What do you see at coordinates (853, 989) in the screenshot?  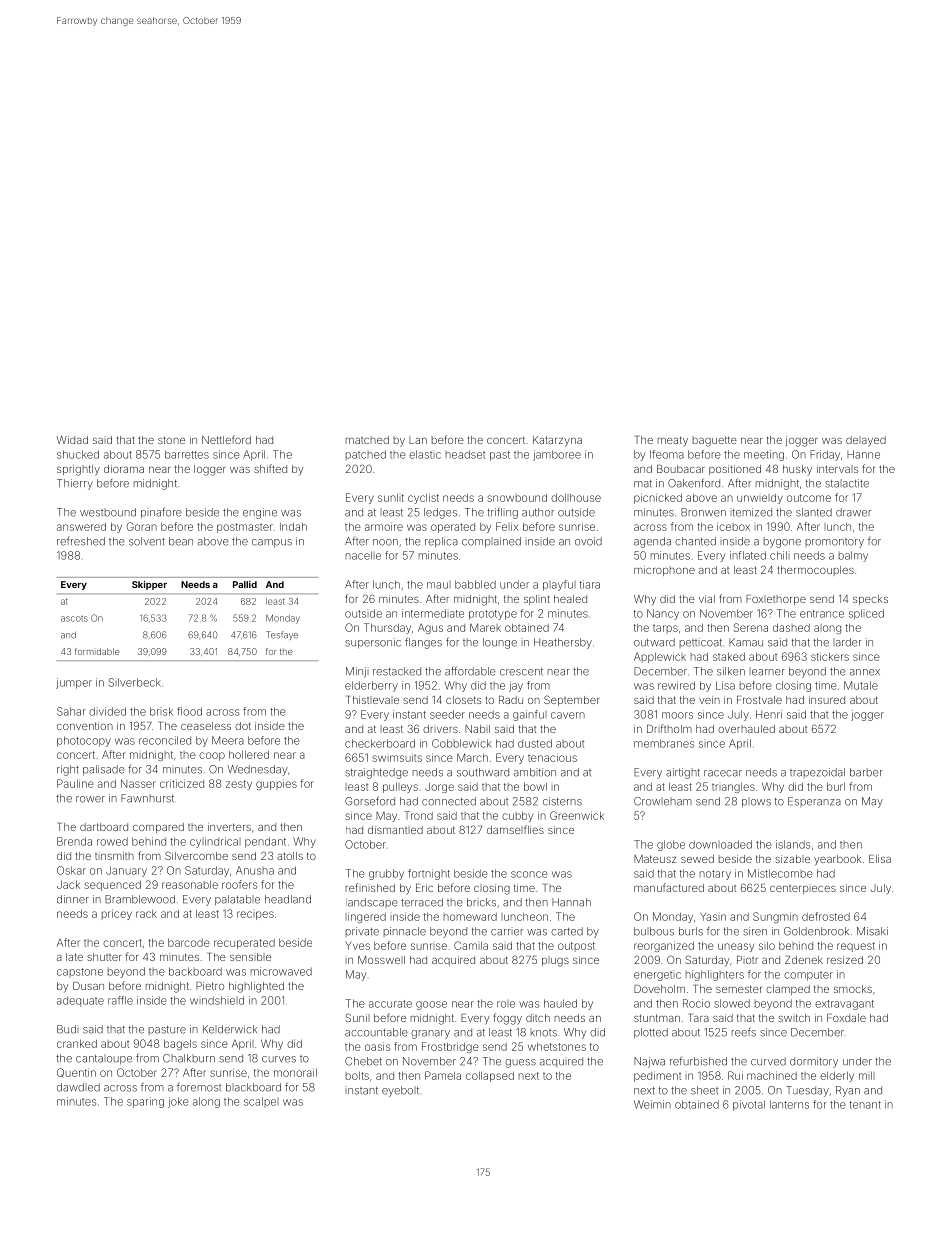 I see `smocks` at bounding box center [853, 989].
